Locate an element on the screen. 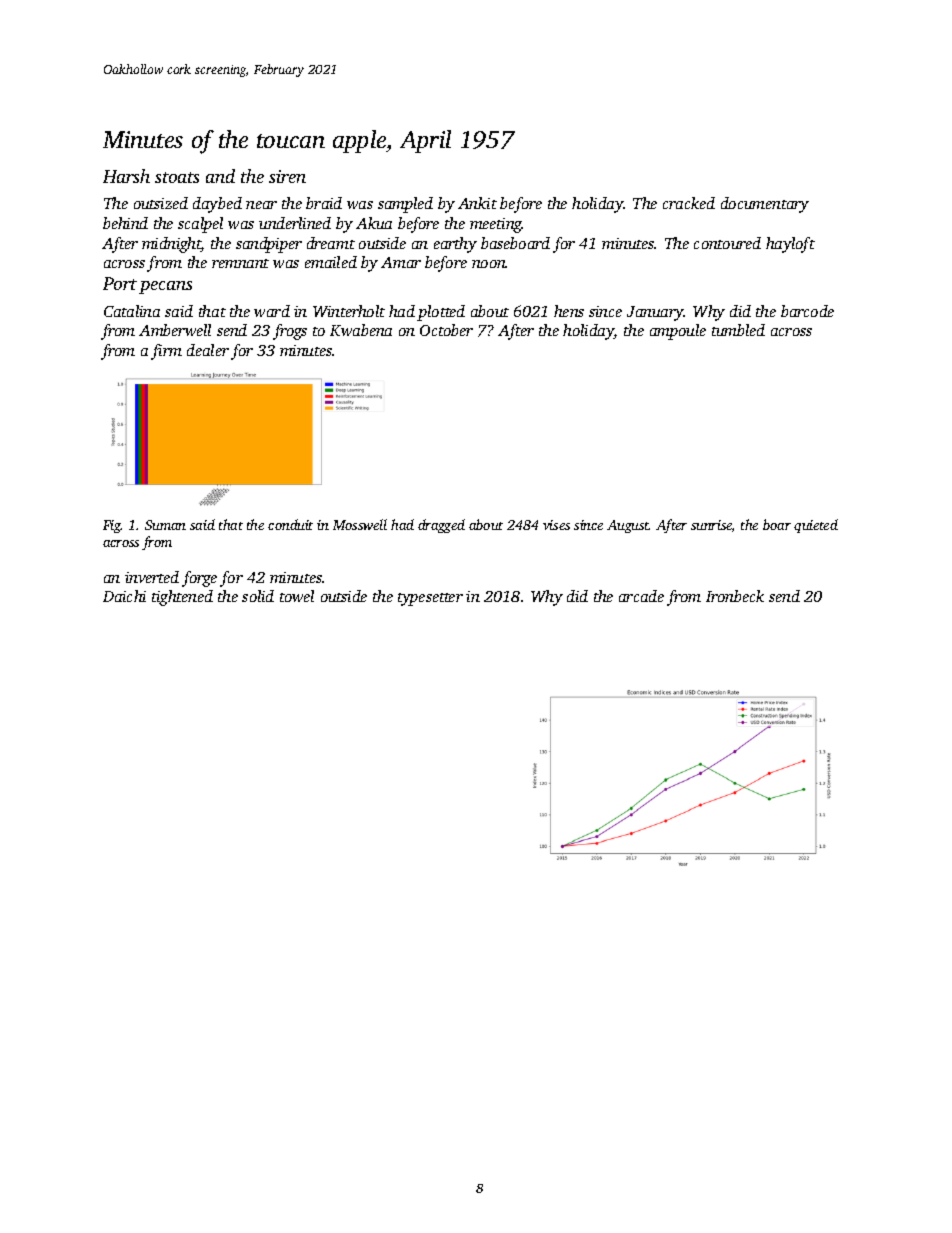  dragged is located at coordinates (441, 526).
